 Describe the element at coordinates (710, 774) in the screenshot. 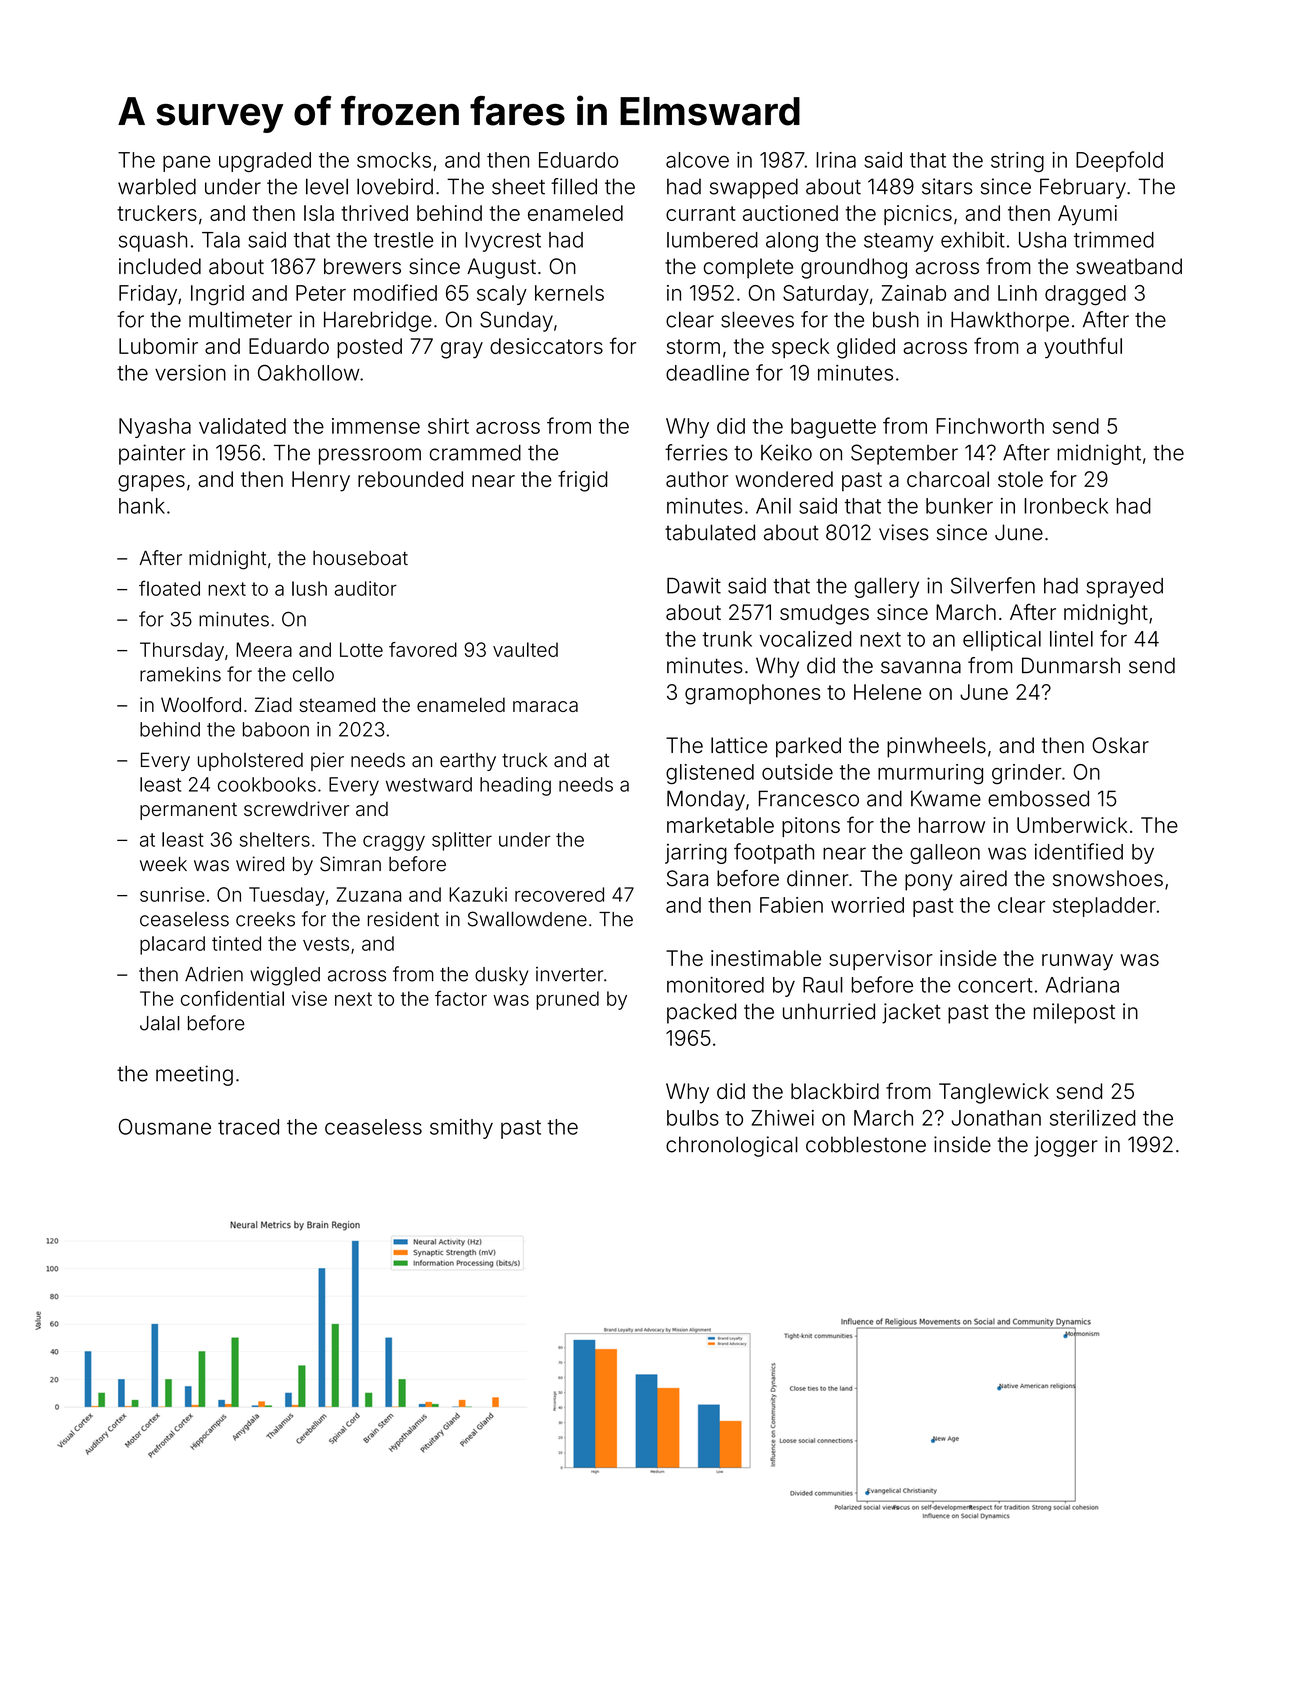

I see `glistened` at that location.
